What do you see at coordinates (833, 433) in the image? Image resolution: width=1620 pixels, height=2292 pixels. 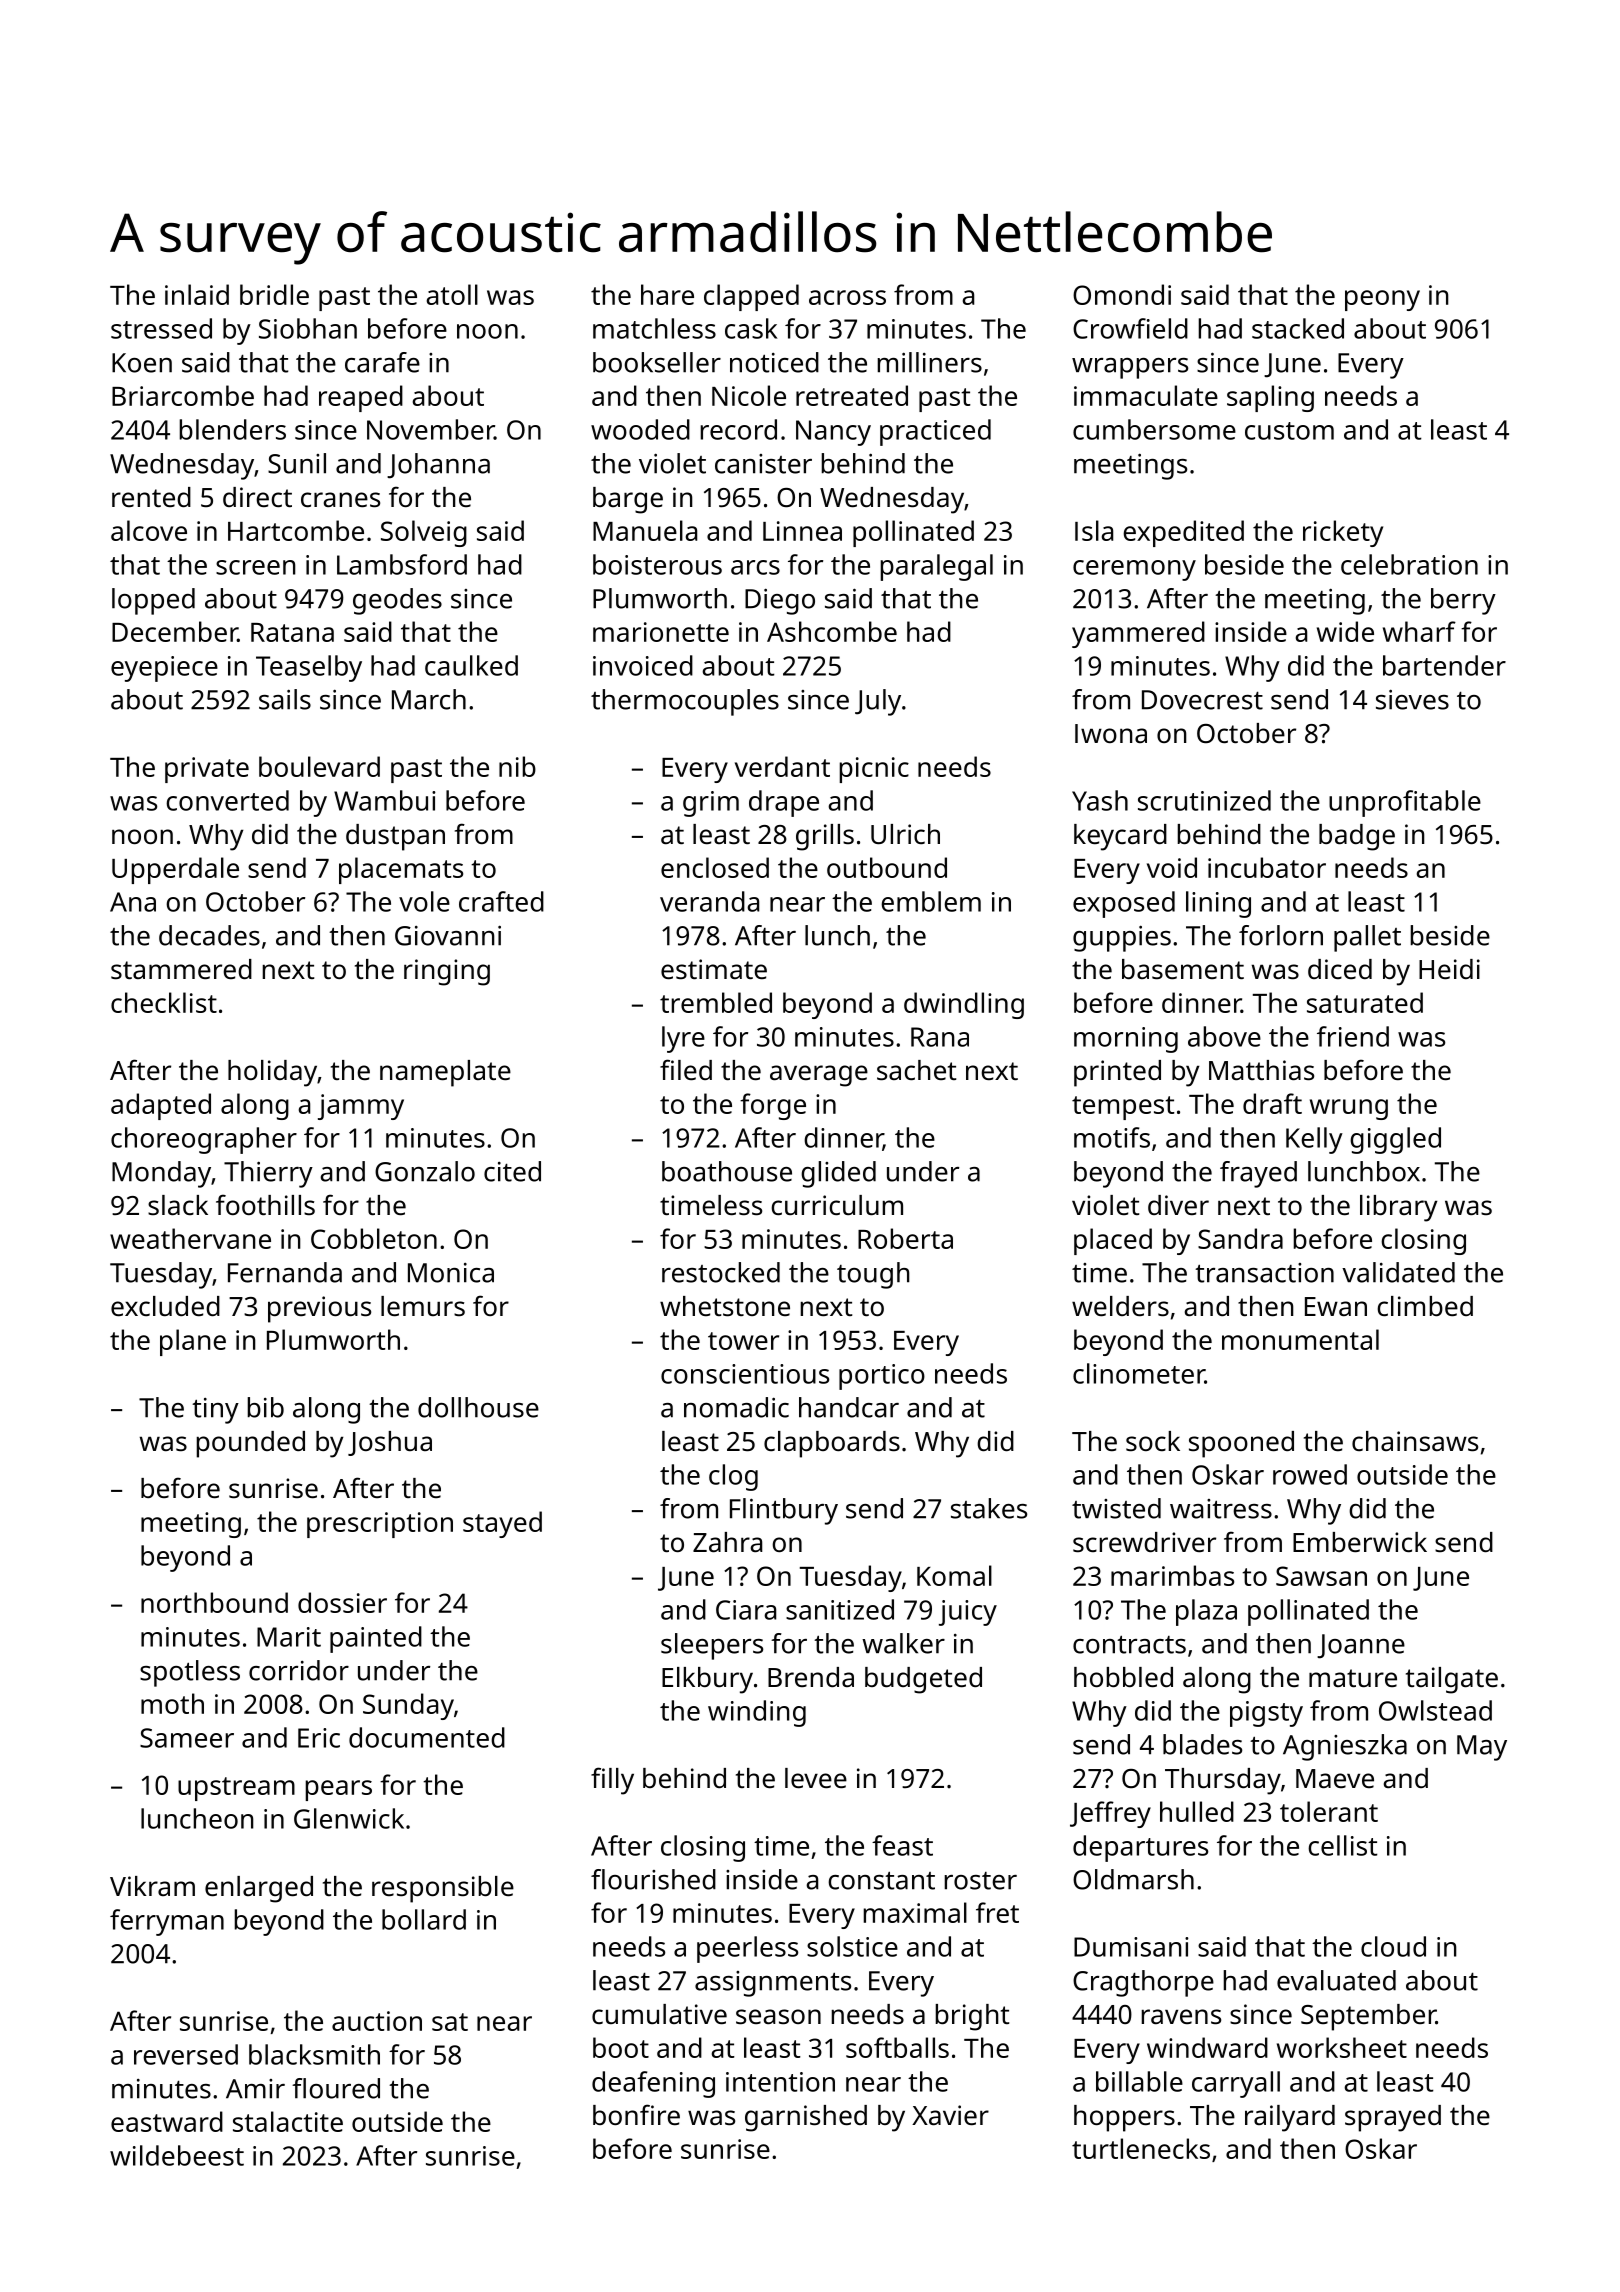 I see `Nancy` at bounding box center [833, 433].
